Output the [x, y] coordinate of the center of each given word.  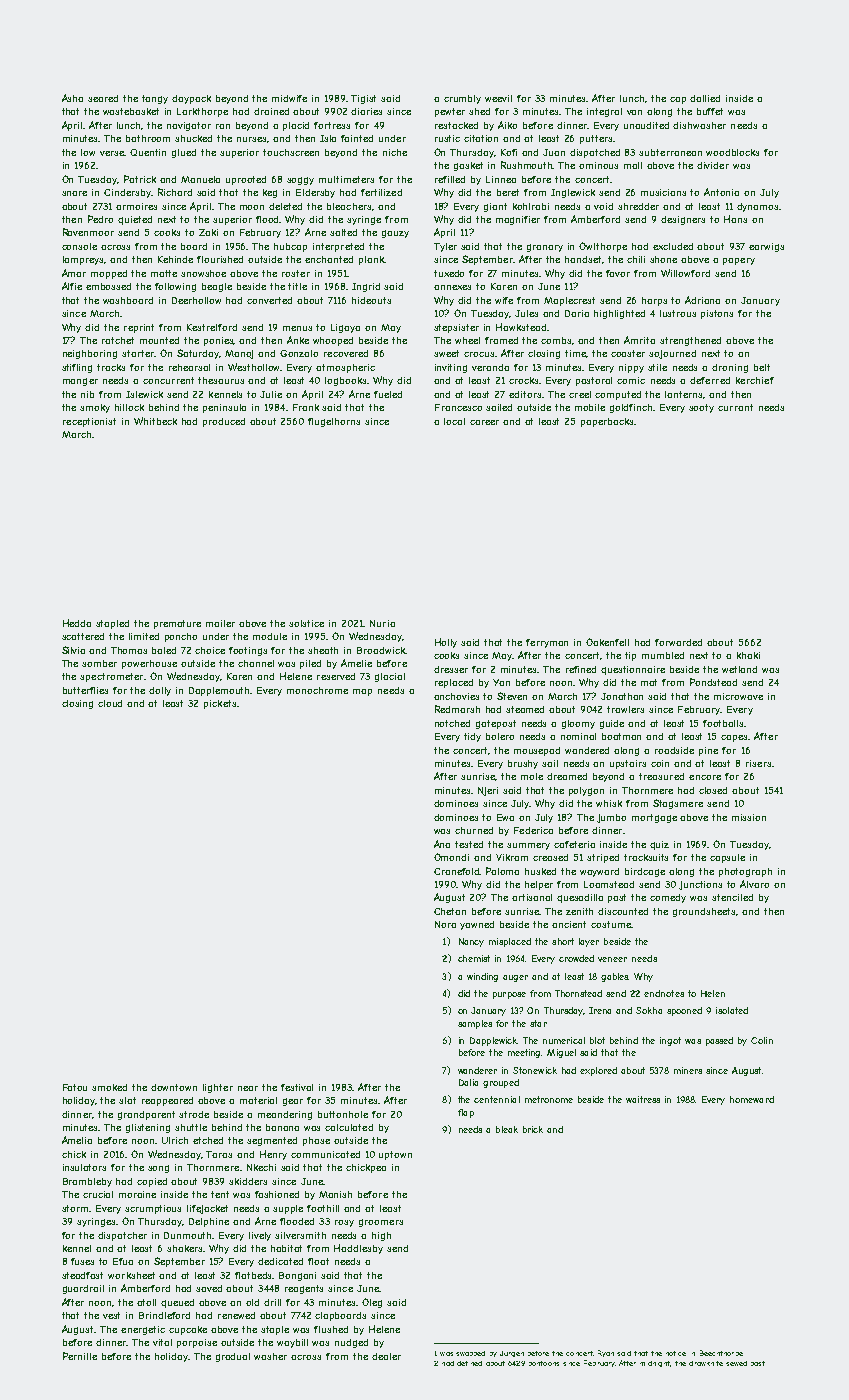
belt [762, 367]
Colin [762, 1040]
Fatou [75, 1087]
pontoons [544, 1363]
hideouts [371, 300]
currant [735, 407]
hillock [129, 407]
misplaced [510, 942]
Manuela [200, 179]
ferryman [547, 643]
